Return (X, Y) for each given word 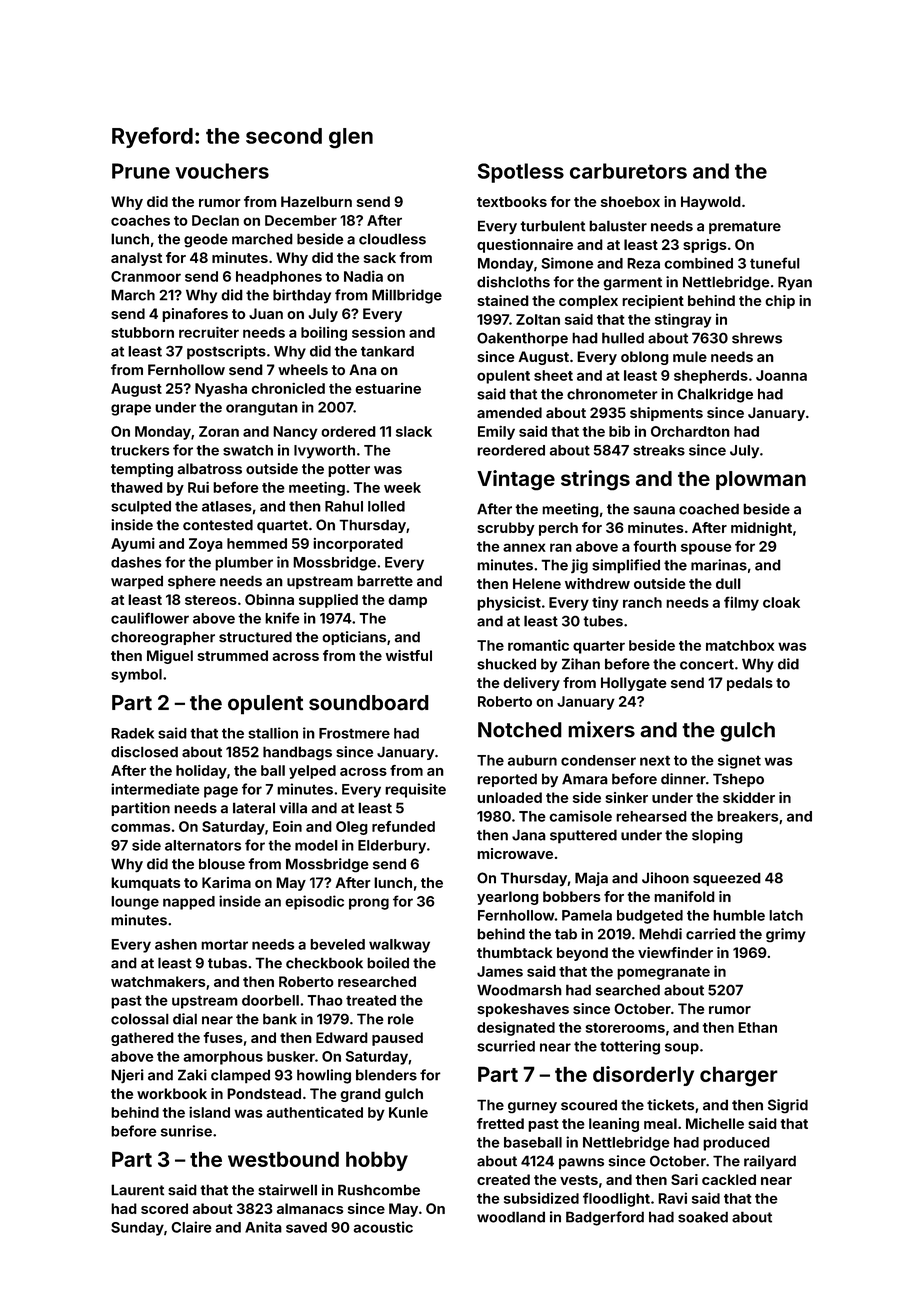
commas (141, 828)
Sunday (137, 1229)
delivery (531, 684)
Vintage (516, 480)
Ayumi (133, 545)
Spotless (521, 173)
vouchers (222, 171)
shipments (666, 414)
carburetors (628, 171)
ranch (642, 602)
